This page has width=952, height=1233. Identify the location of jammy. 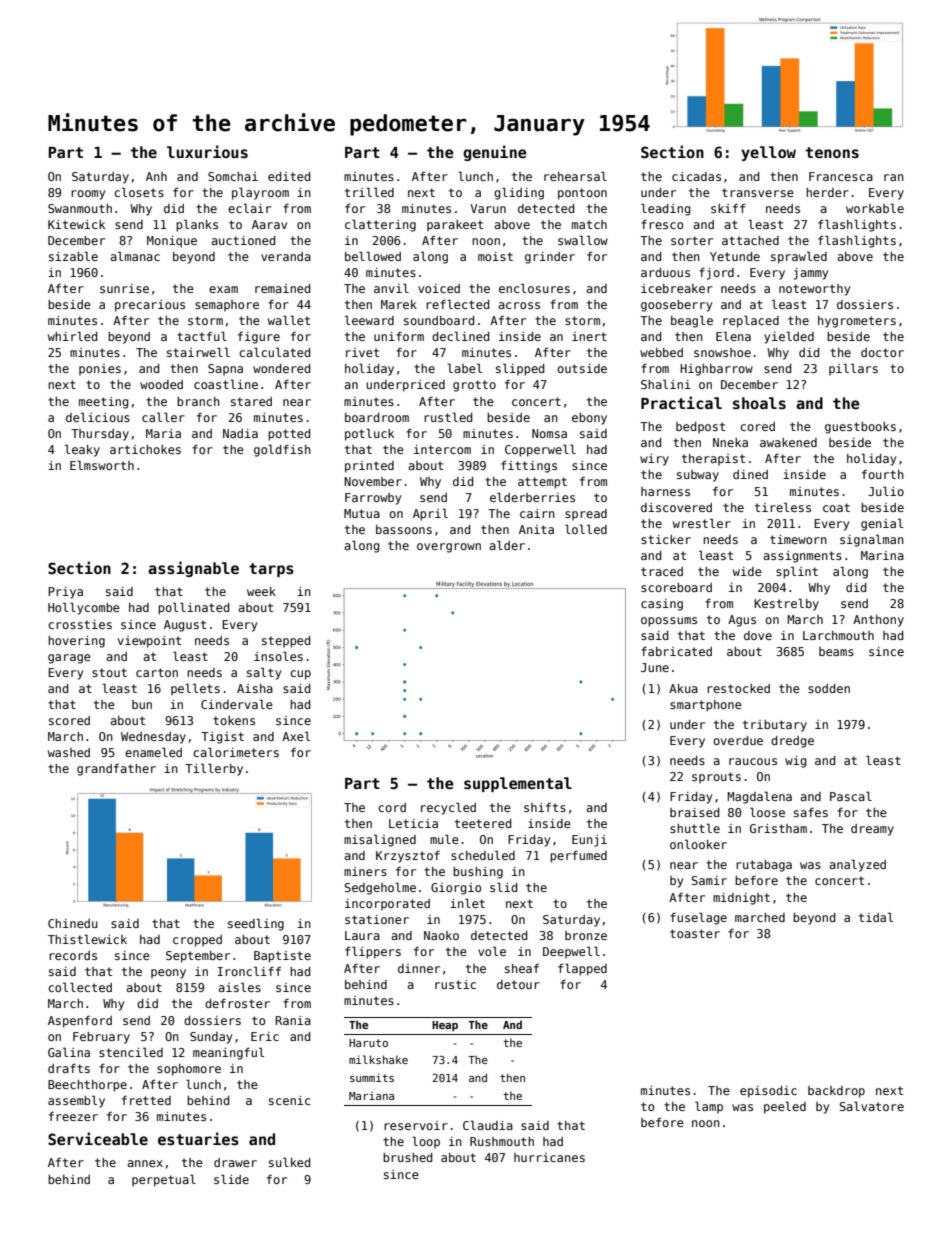
(811, 274).
